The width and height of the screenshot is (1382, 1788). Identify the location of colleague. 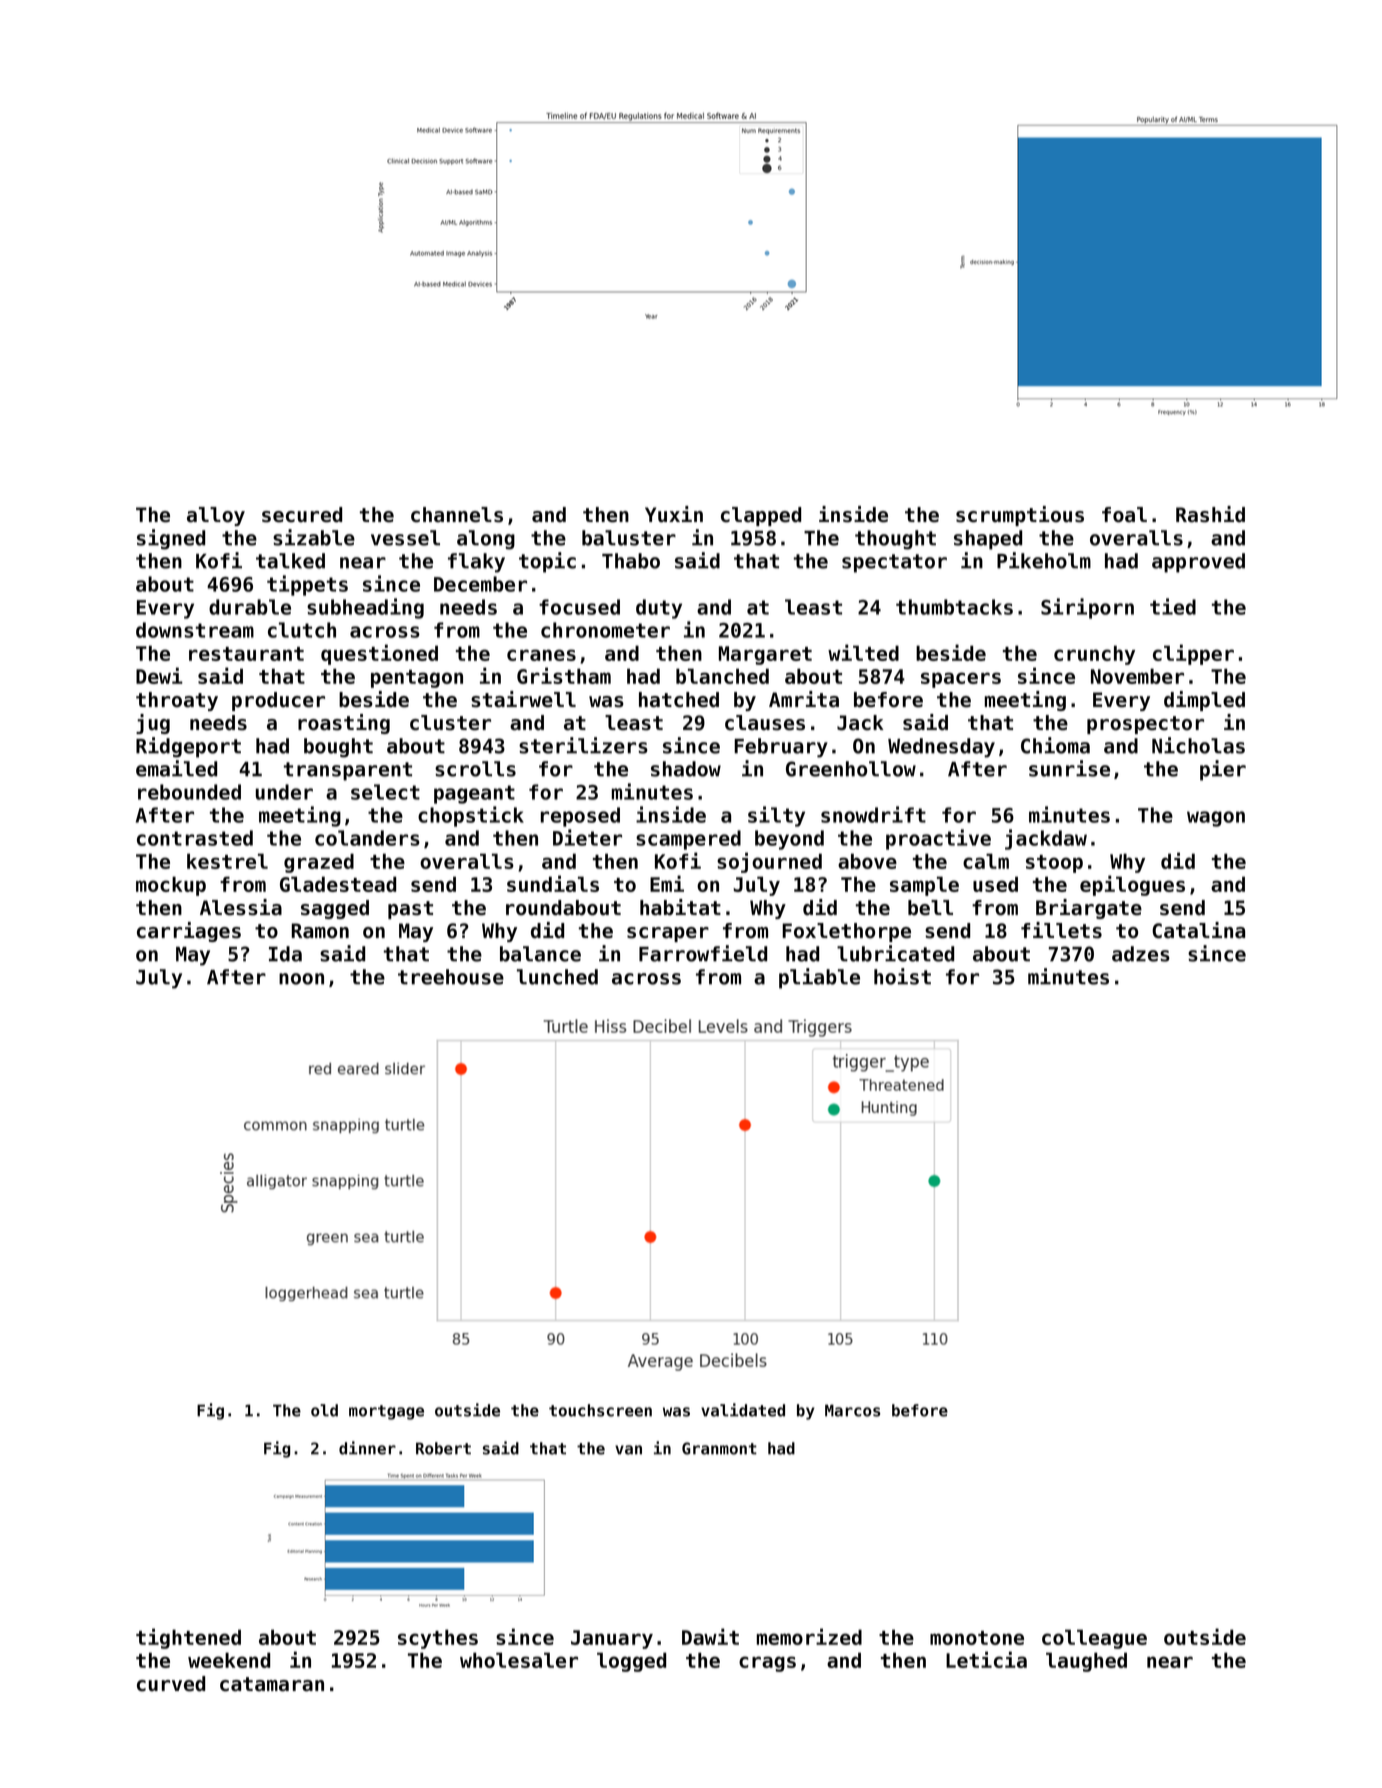
(1094, 1639).
